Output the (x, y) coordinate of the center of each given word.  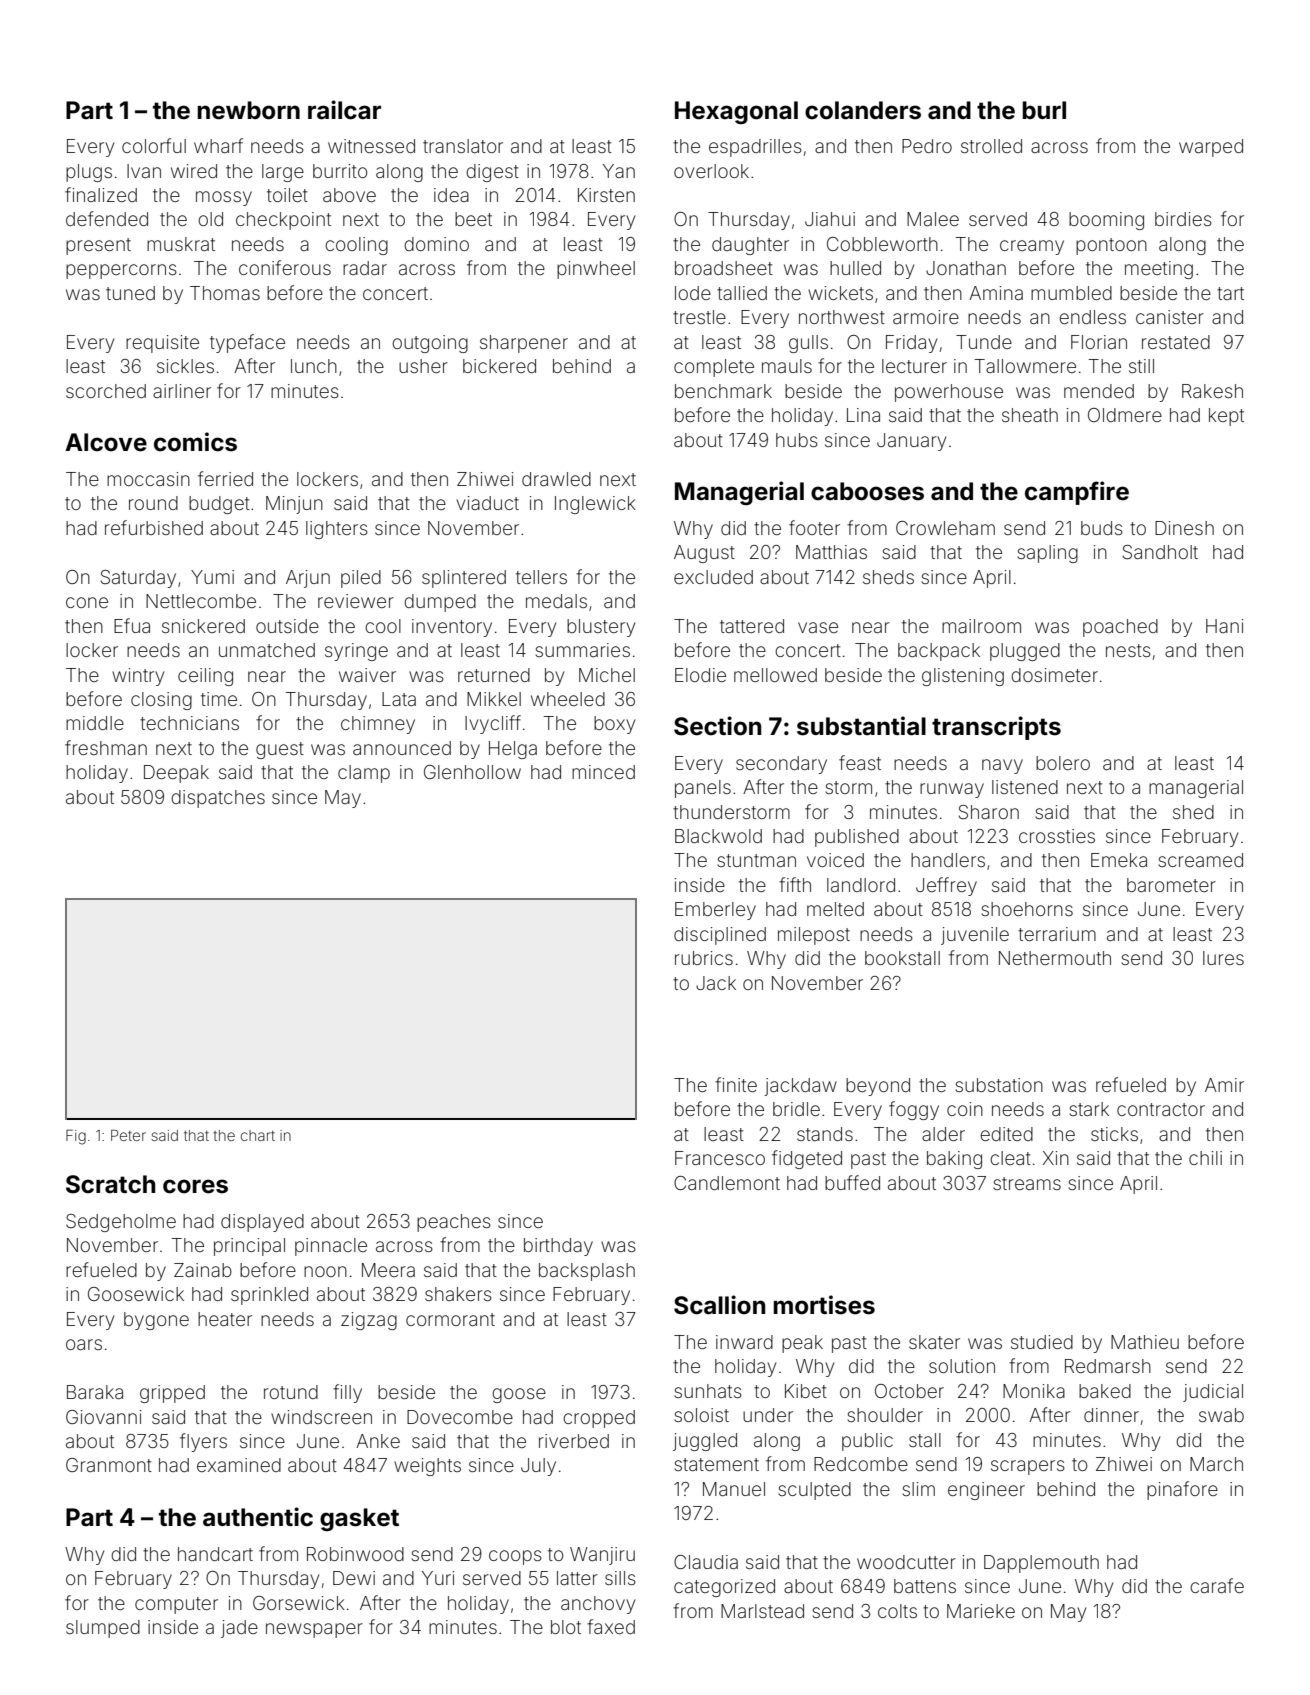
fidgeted (807, 1159)
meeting (1159, 270)
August (704, 554)
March (1216, 1464)
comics (195, 442)
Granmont (109, 1465)
